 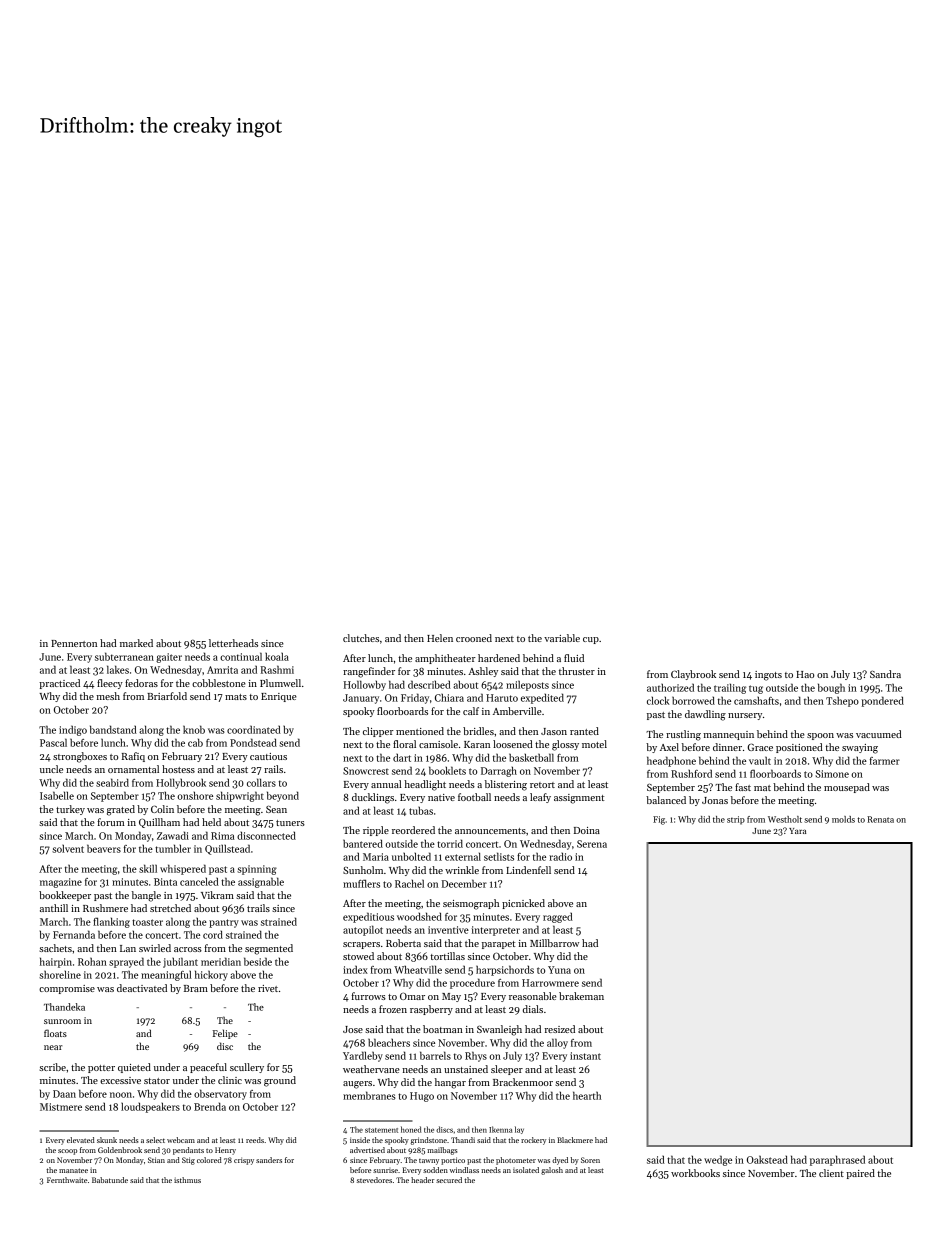 I want to click on nursery, so click(x=745, y=716).
